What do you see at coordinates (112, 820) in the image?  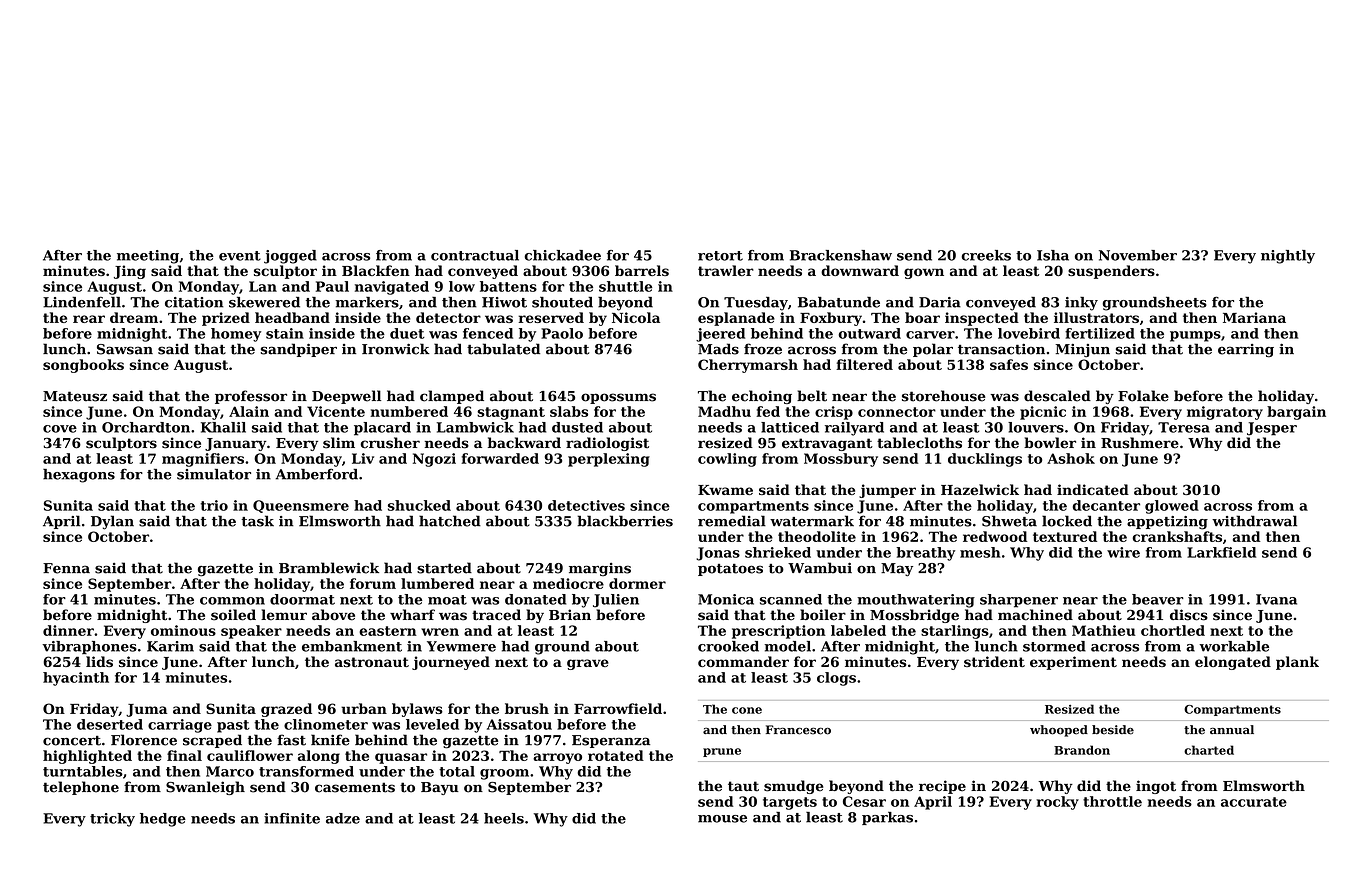 I see `tricky` at bounding box center [112, 820].
